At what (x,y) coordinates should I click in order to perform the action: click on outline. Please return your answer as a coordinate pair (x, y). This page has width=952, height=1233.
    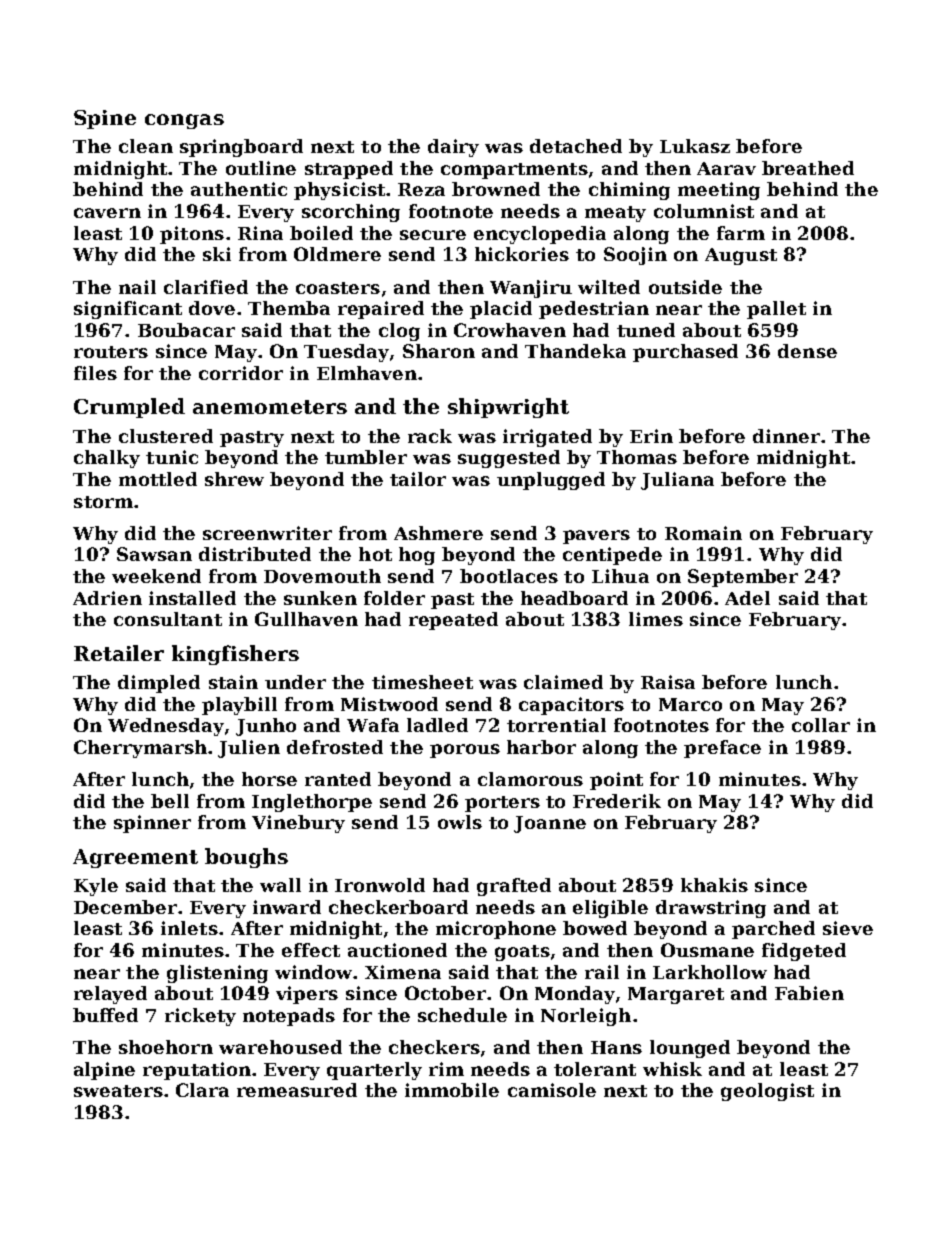
    Looking at the image, I should click on (261, 168).
